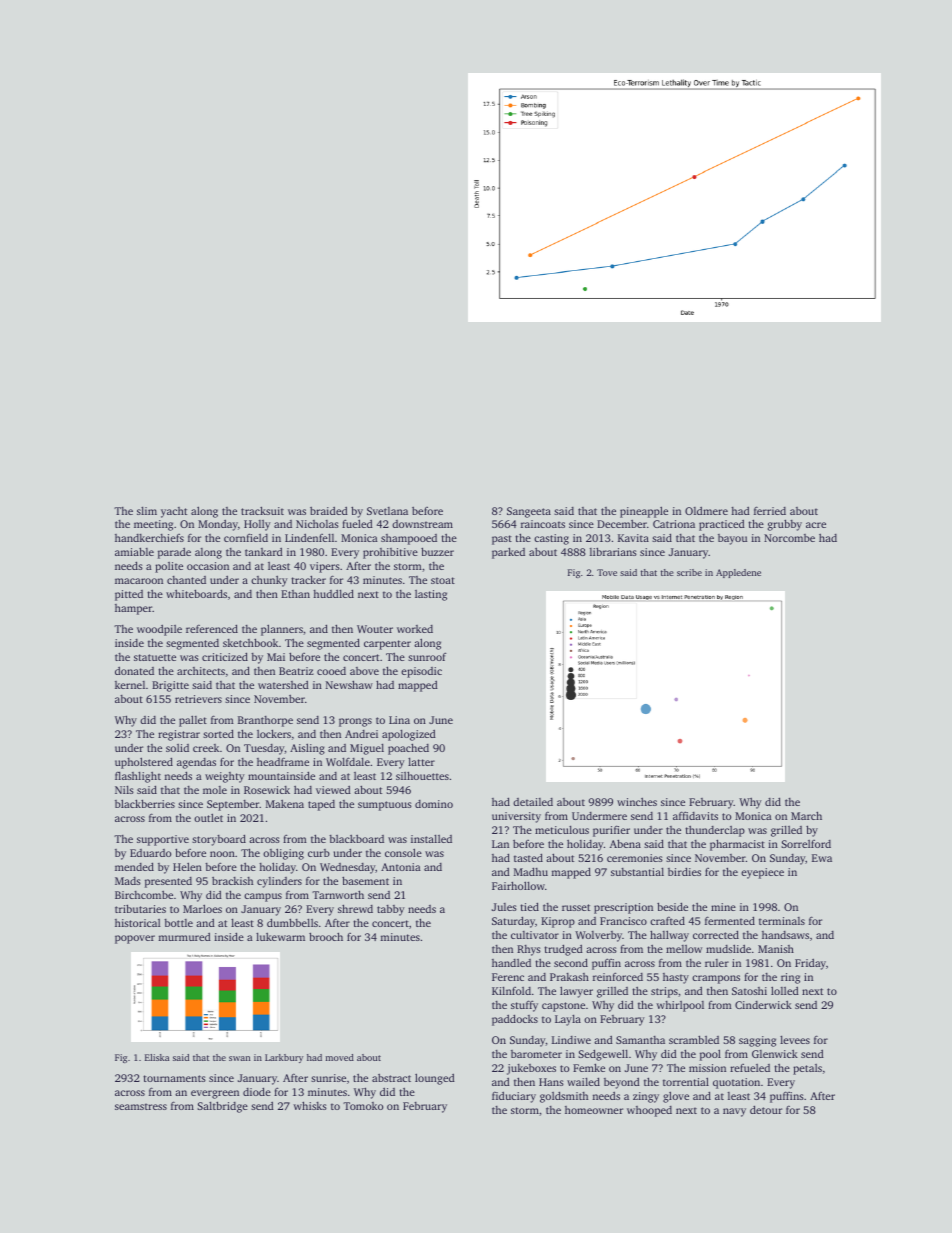  Describe the element at coordinates (250, 642) in the document. I see `sketchbook` at that location.
